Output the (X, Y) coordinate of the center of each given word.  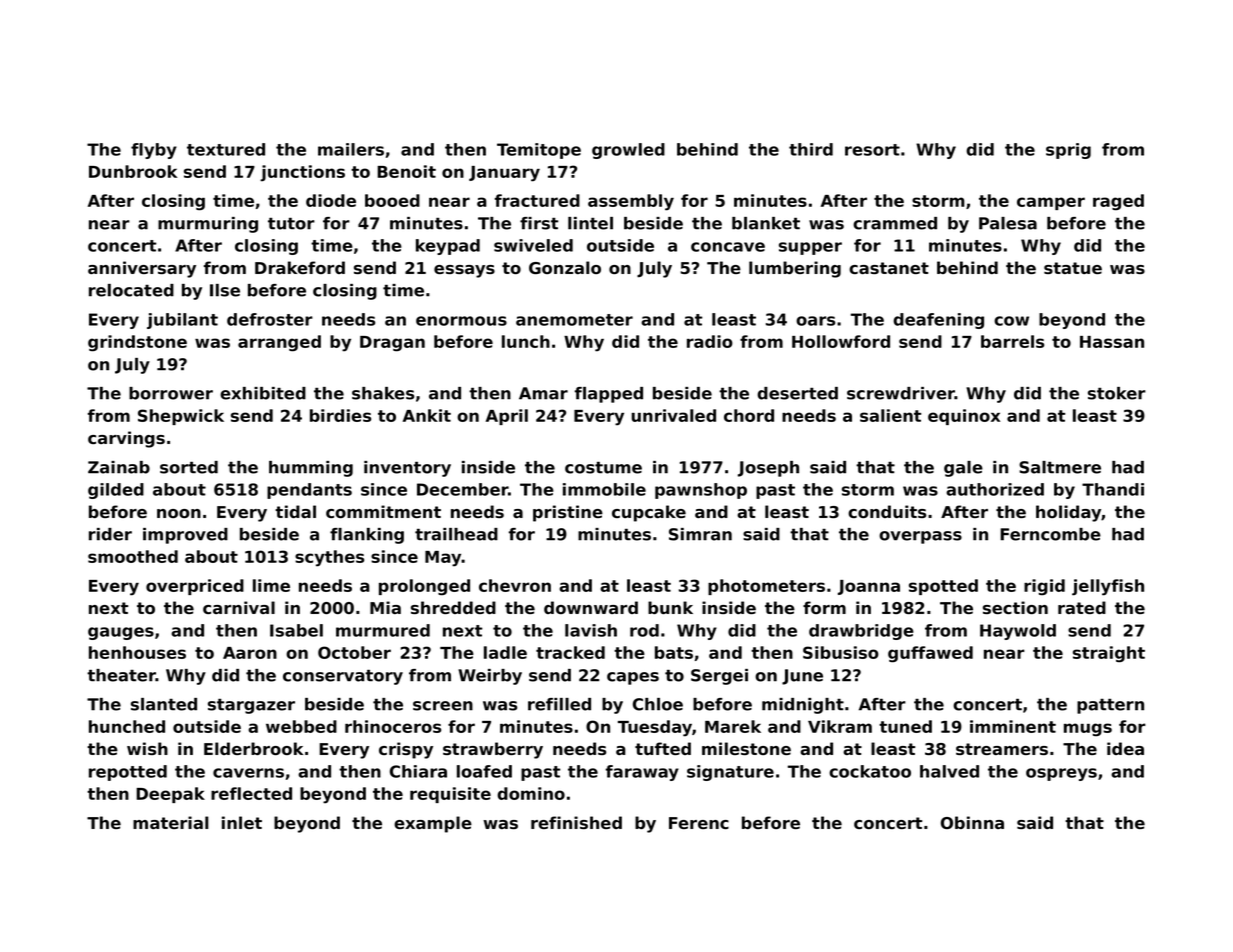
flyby (154, 151)
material (171, 822)
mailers (351, 149)
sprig (1068, 151)
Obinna (972, 822)
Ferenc (699, 823)
